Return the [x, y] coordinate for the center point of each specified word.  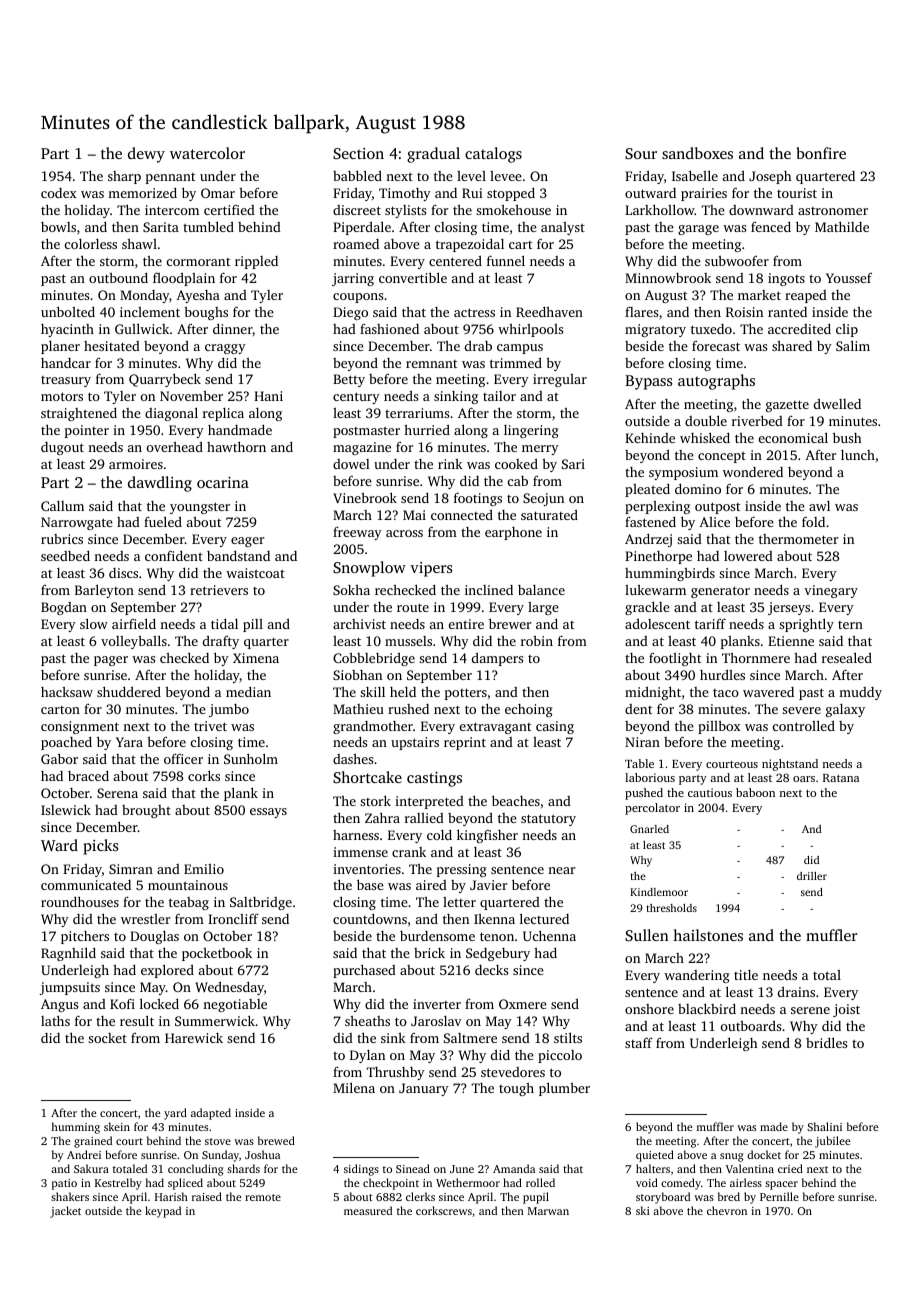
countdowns [370, 919]
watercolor [207, 153]
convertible [413, 277]
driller [812, 876]
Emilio [204, 869]
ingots [786, 279]
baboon [755, 792]
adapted [211, 1114]
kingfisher [487, 836]
